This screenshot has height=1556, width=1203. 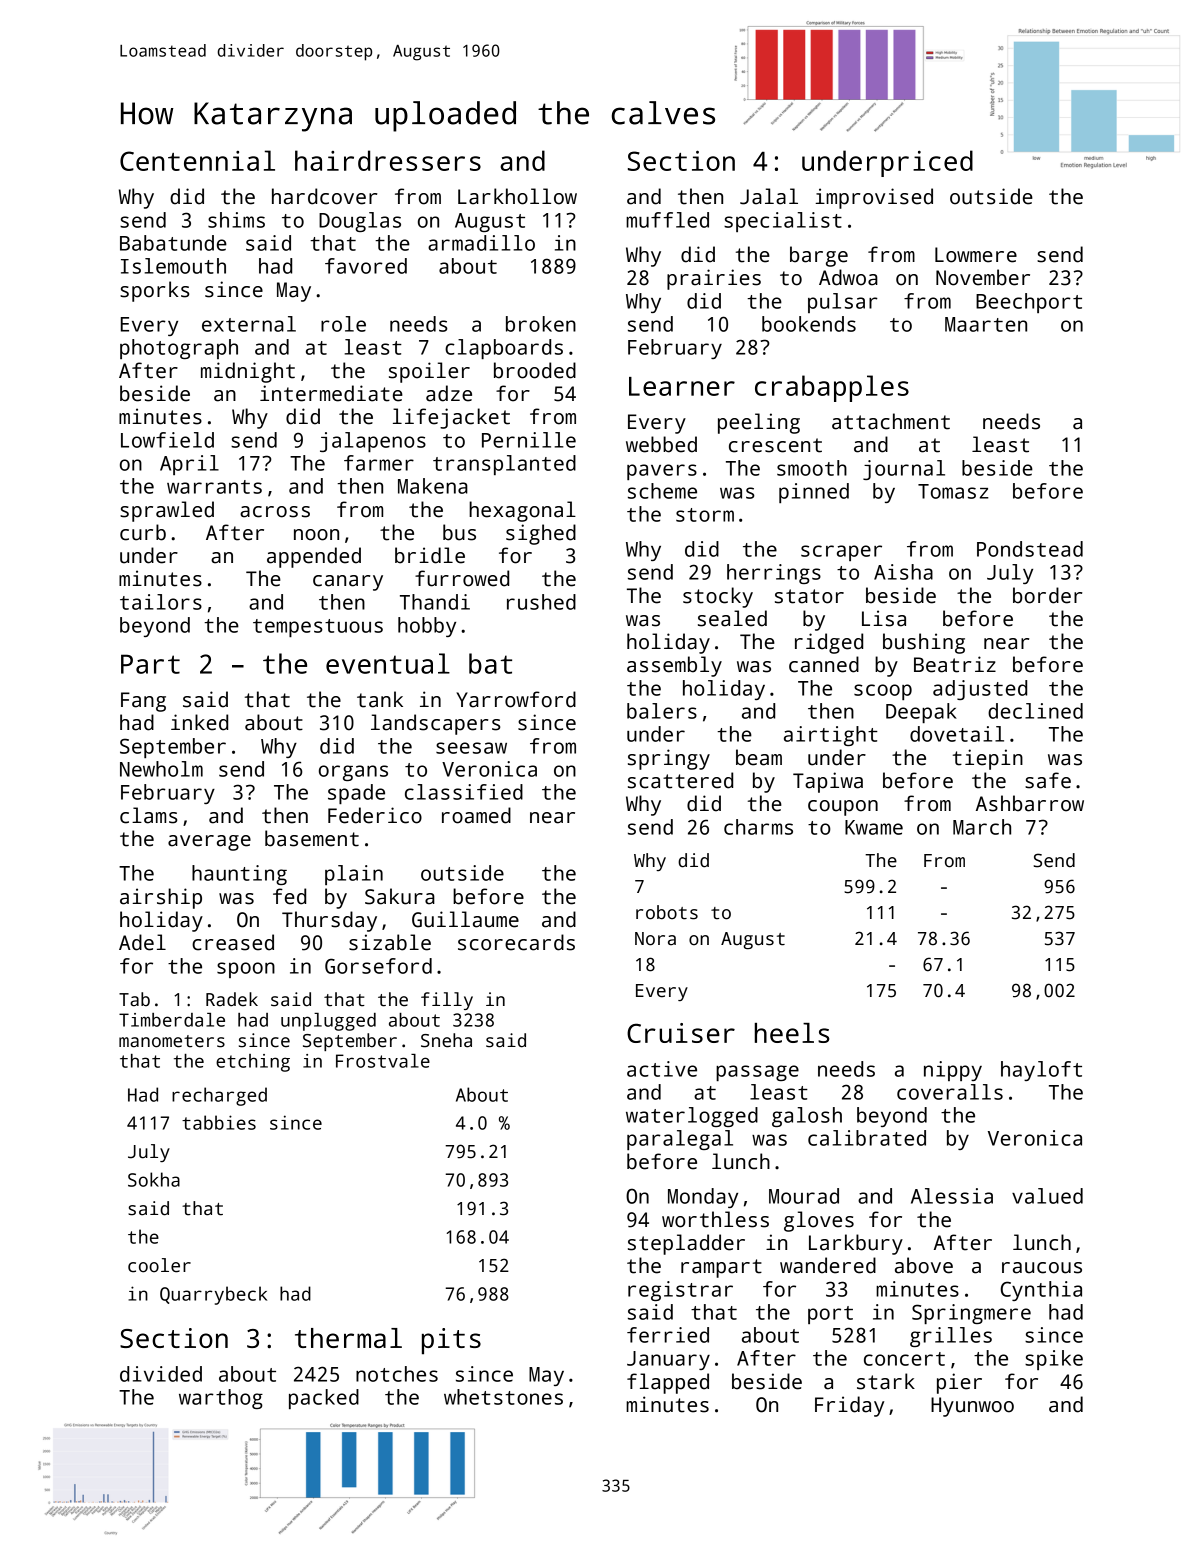 I want to click on adjusted, so click(x=980, y=690).
